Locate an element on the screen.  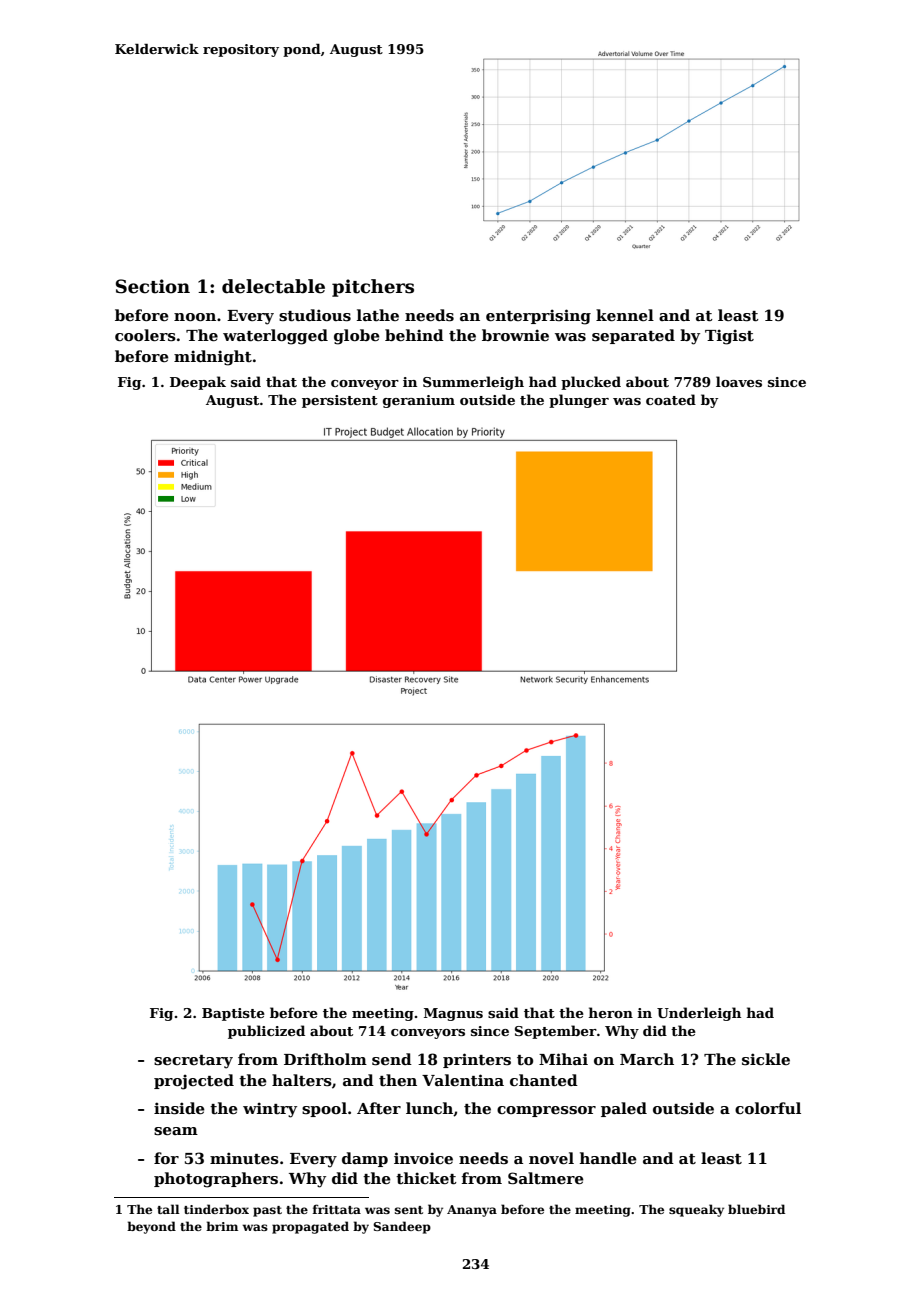
squeaky is located at coordinates (696, 1210).
